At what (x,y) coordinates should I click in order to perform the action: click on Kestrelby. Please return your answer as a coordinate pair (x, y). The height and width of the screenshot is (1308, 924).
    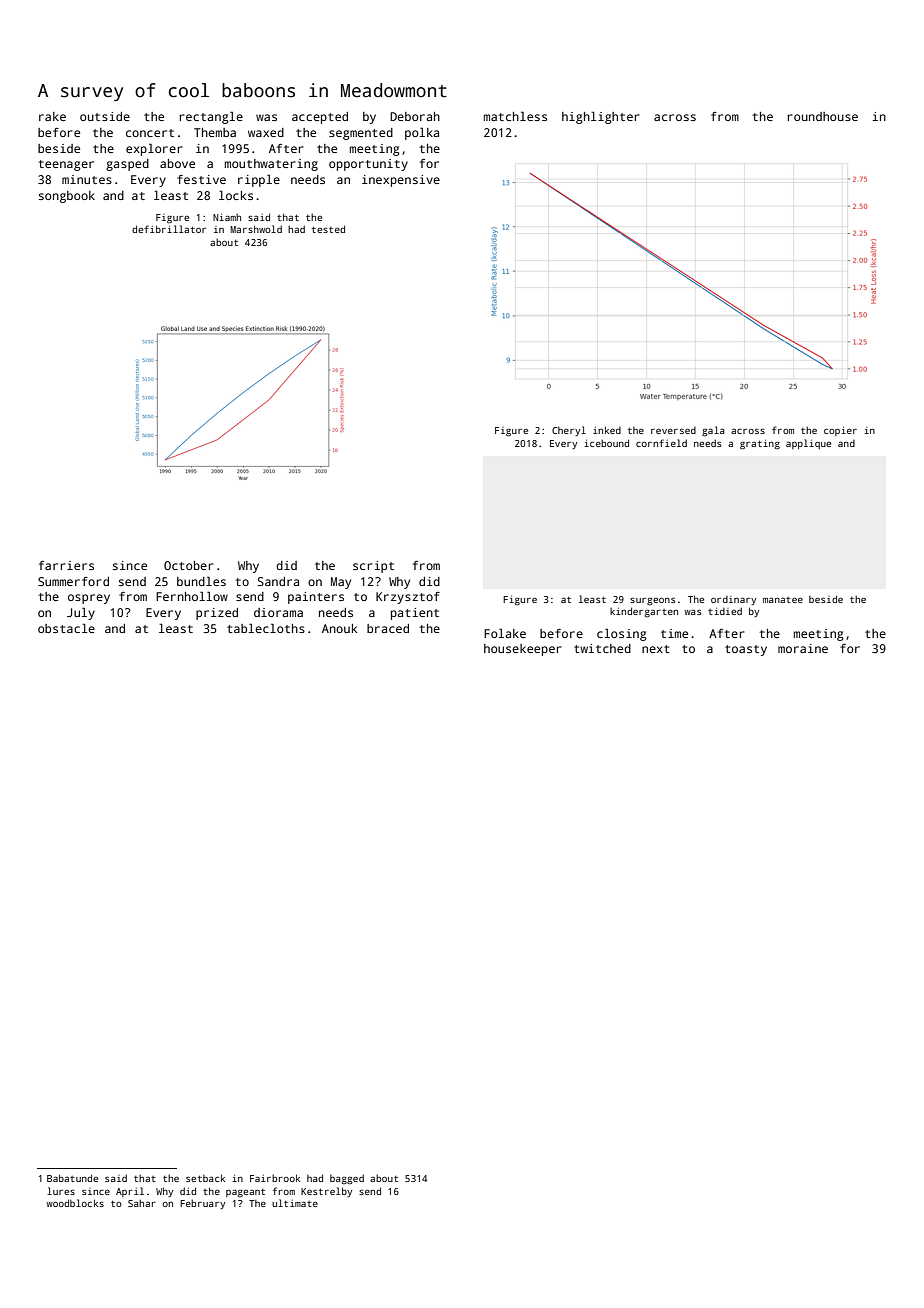
    Looking at the image, I should click on (326, 1192).
